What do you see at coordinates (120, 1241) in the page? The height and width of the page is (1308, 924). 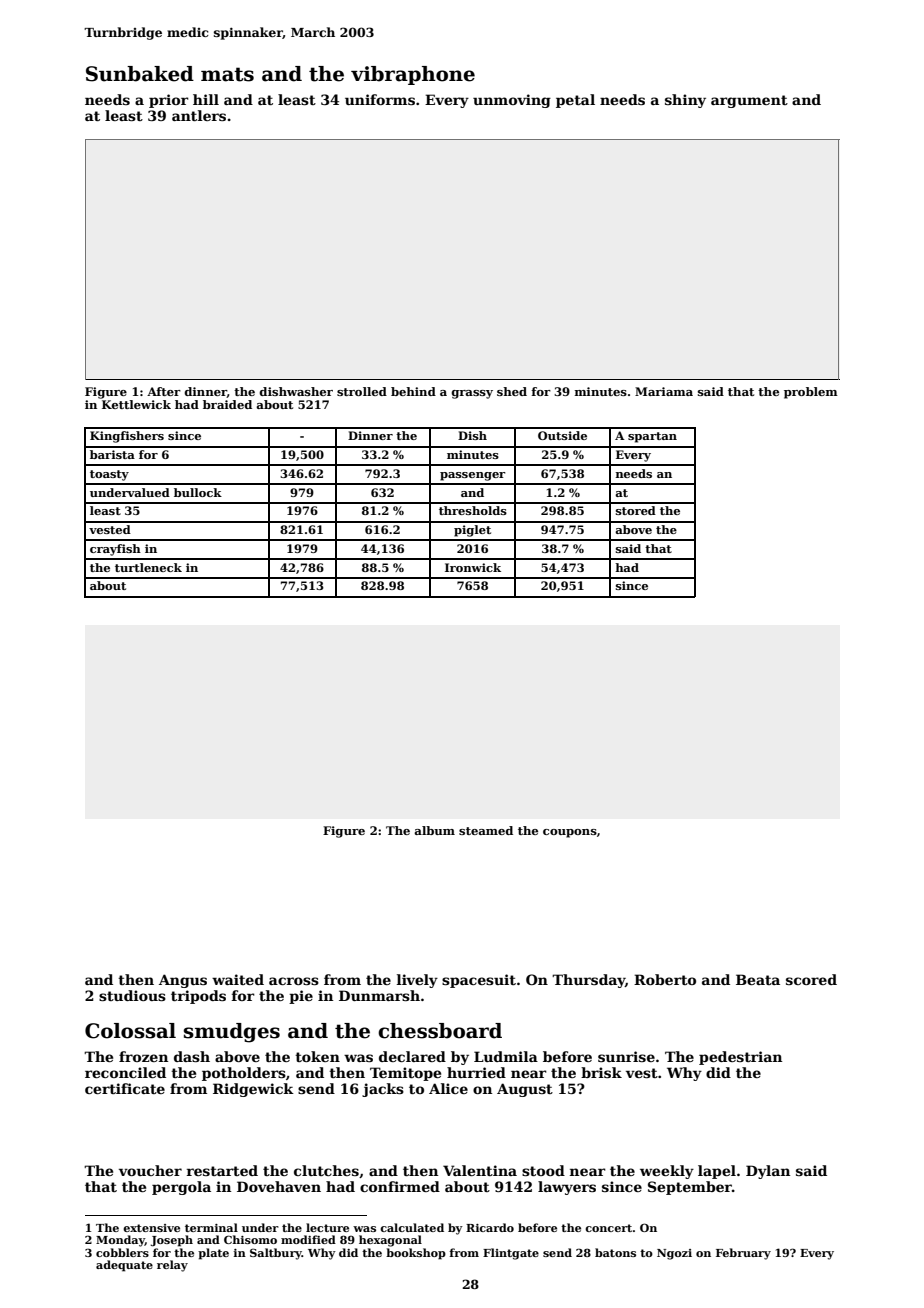 I see `Monday` at bounding box center [120, 1241].
